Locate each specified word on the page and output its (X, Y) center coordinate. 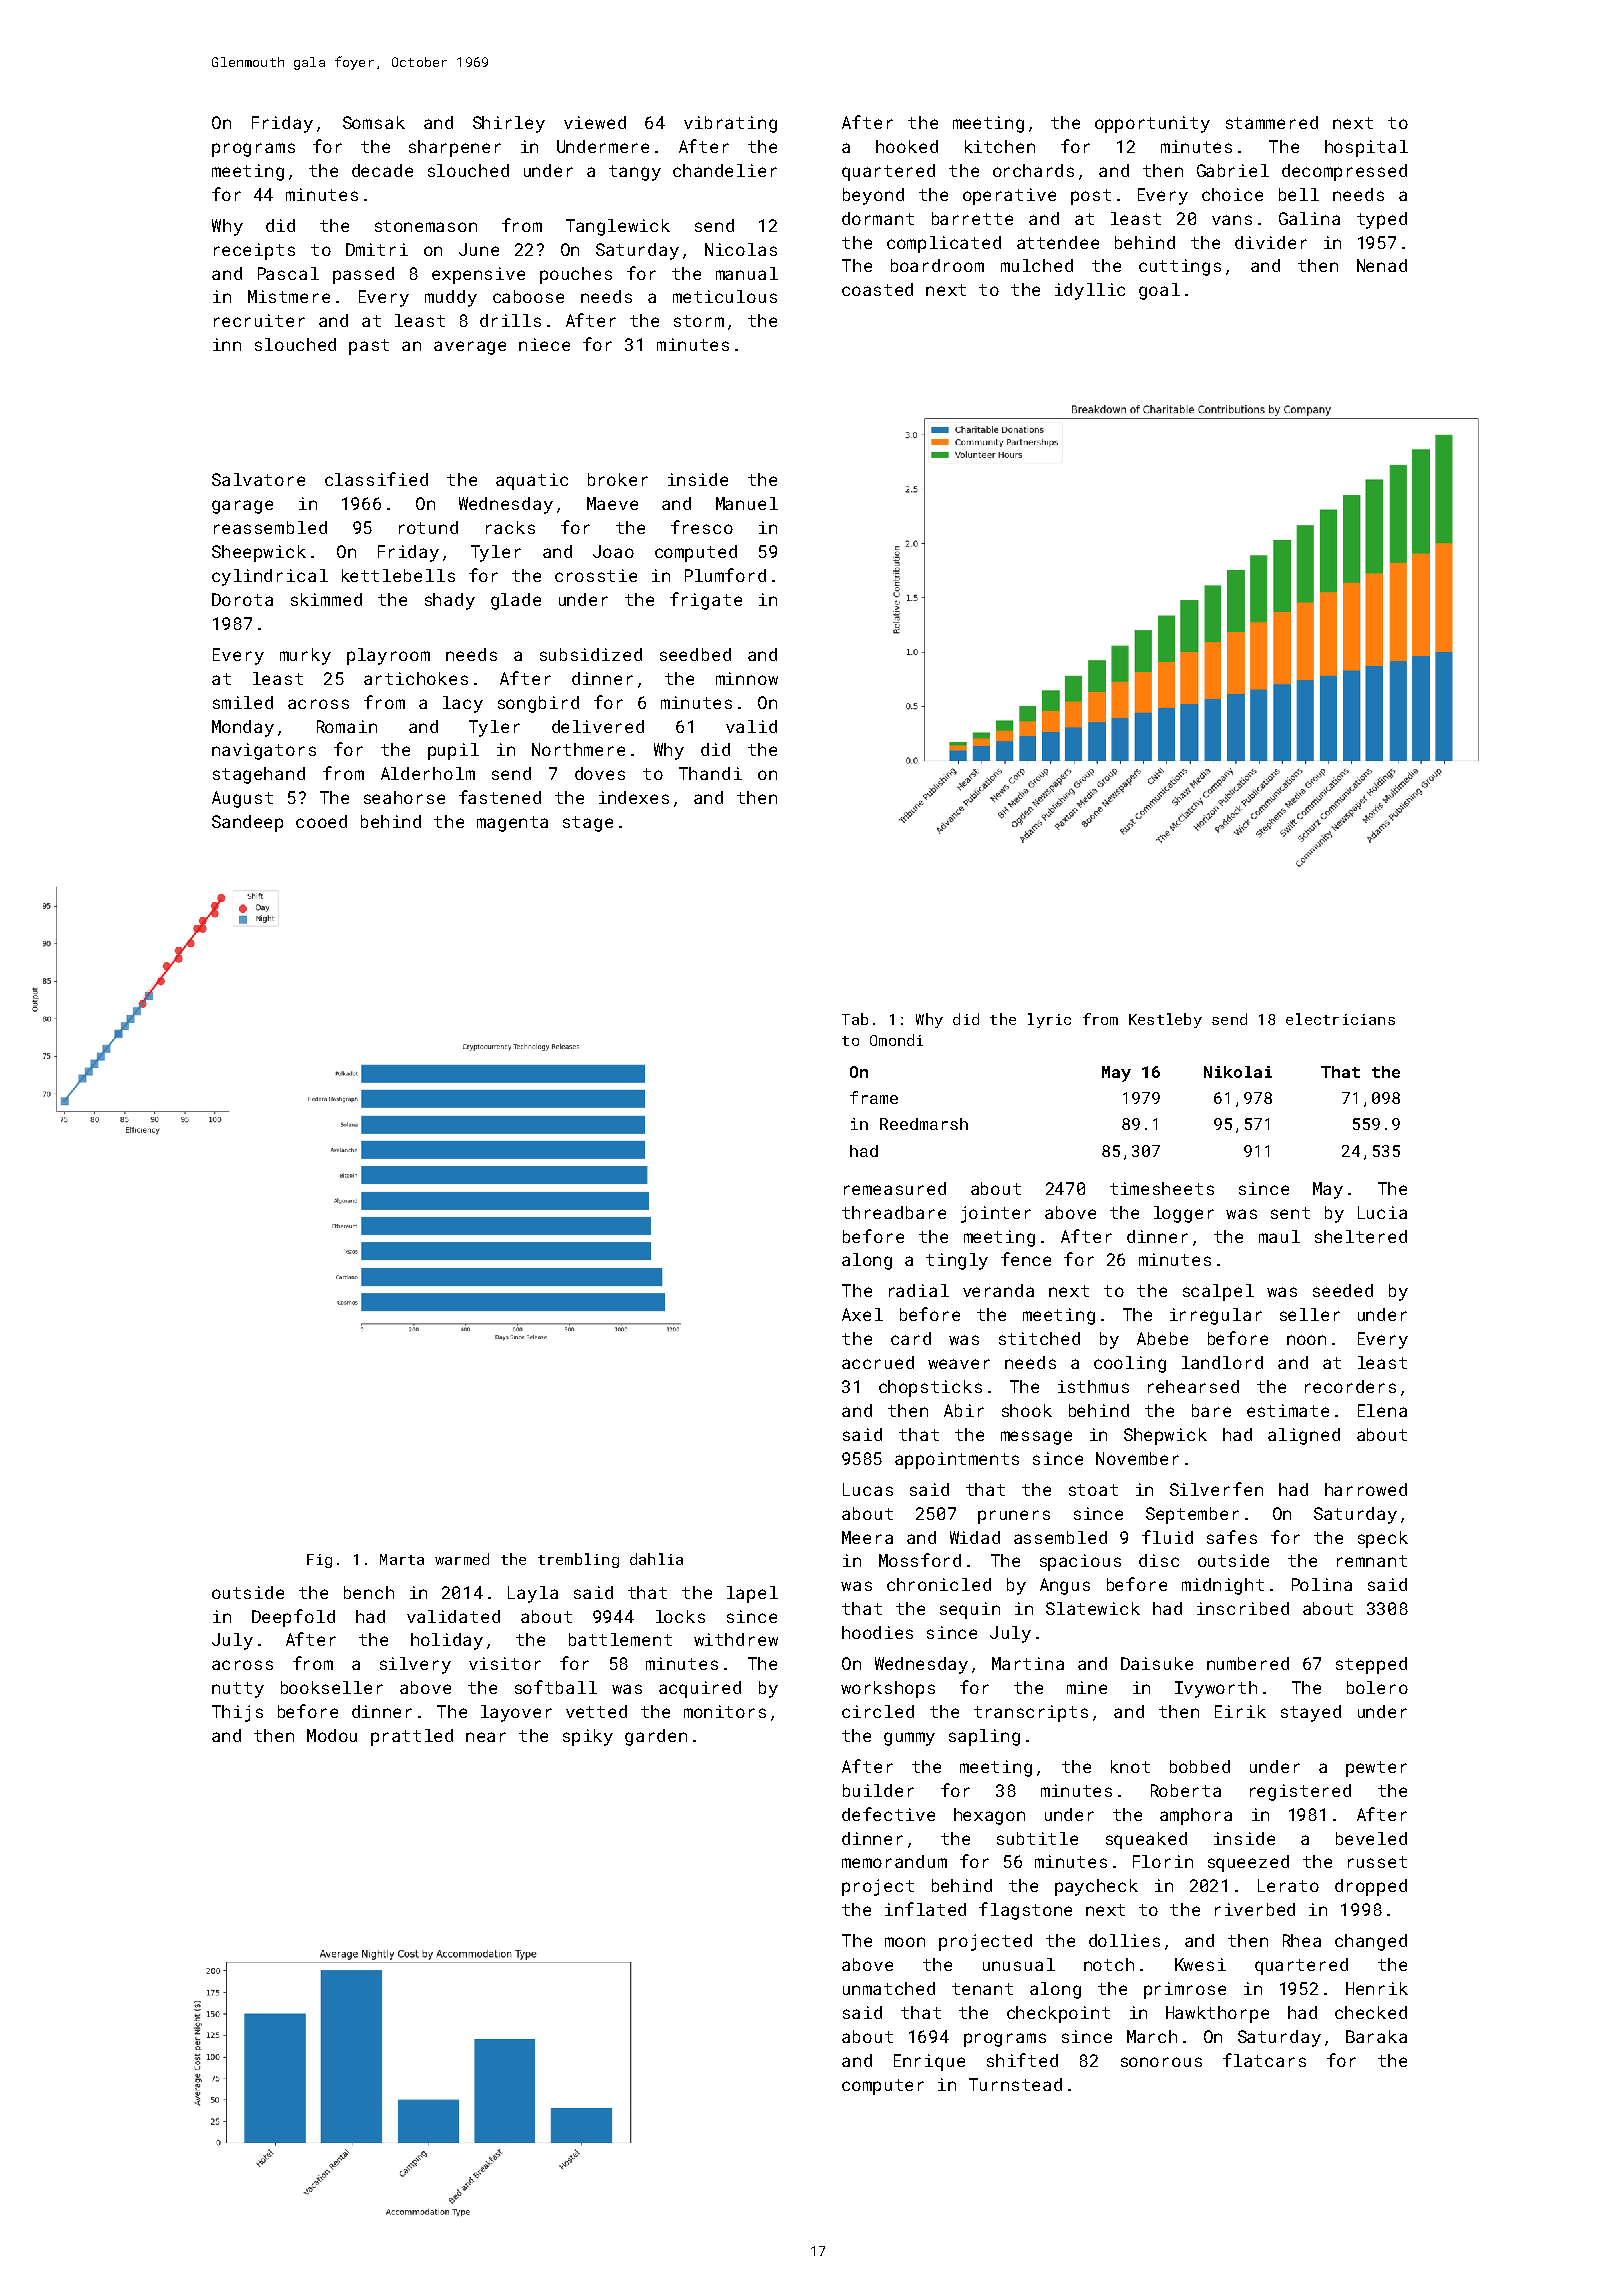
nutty (238, 1690)
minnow (747, 678)
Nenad (1382, 265)
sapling (984, 1737)
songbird (538, 704)
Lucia (1382, 1212)
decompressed (1344, 172)
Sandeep (247, 823)
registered (1300, 1792)
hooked (907, 146)
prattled (412, 1737)
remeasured (895, 1188)
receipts (254, 251)
